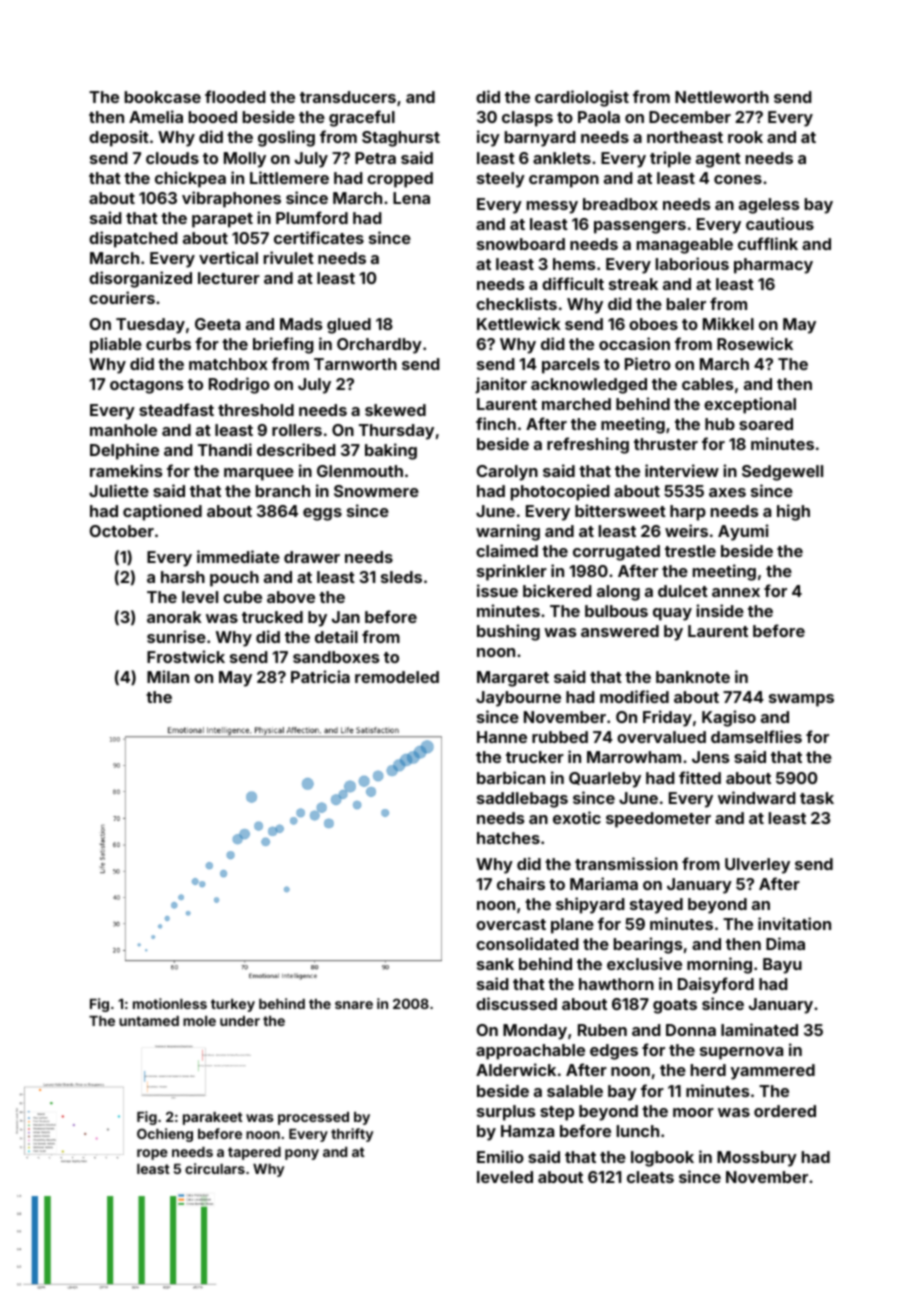 The height and width of the document is (1308, 924). What do you see at coordinates (352, 1135) in the document?
I see `thrifty` at bounding box center [352, 1135].
